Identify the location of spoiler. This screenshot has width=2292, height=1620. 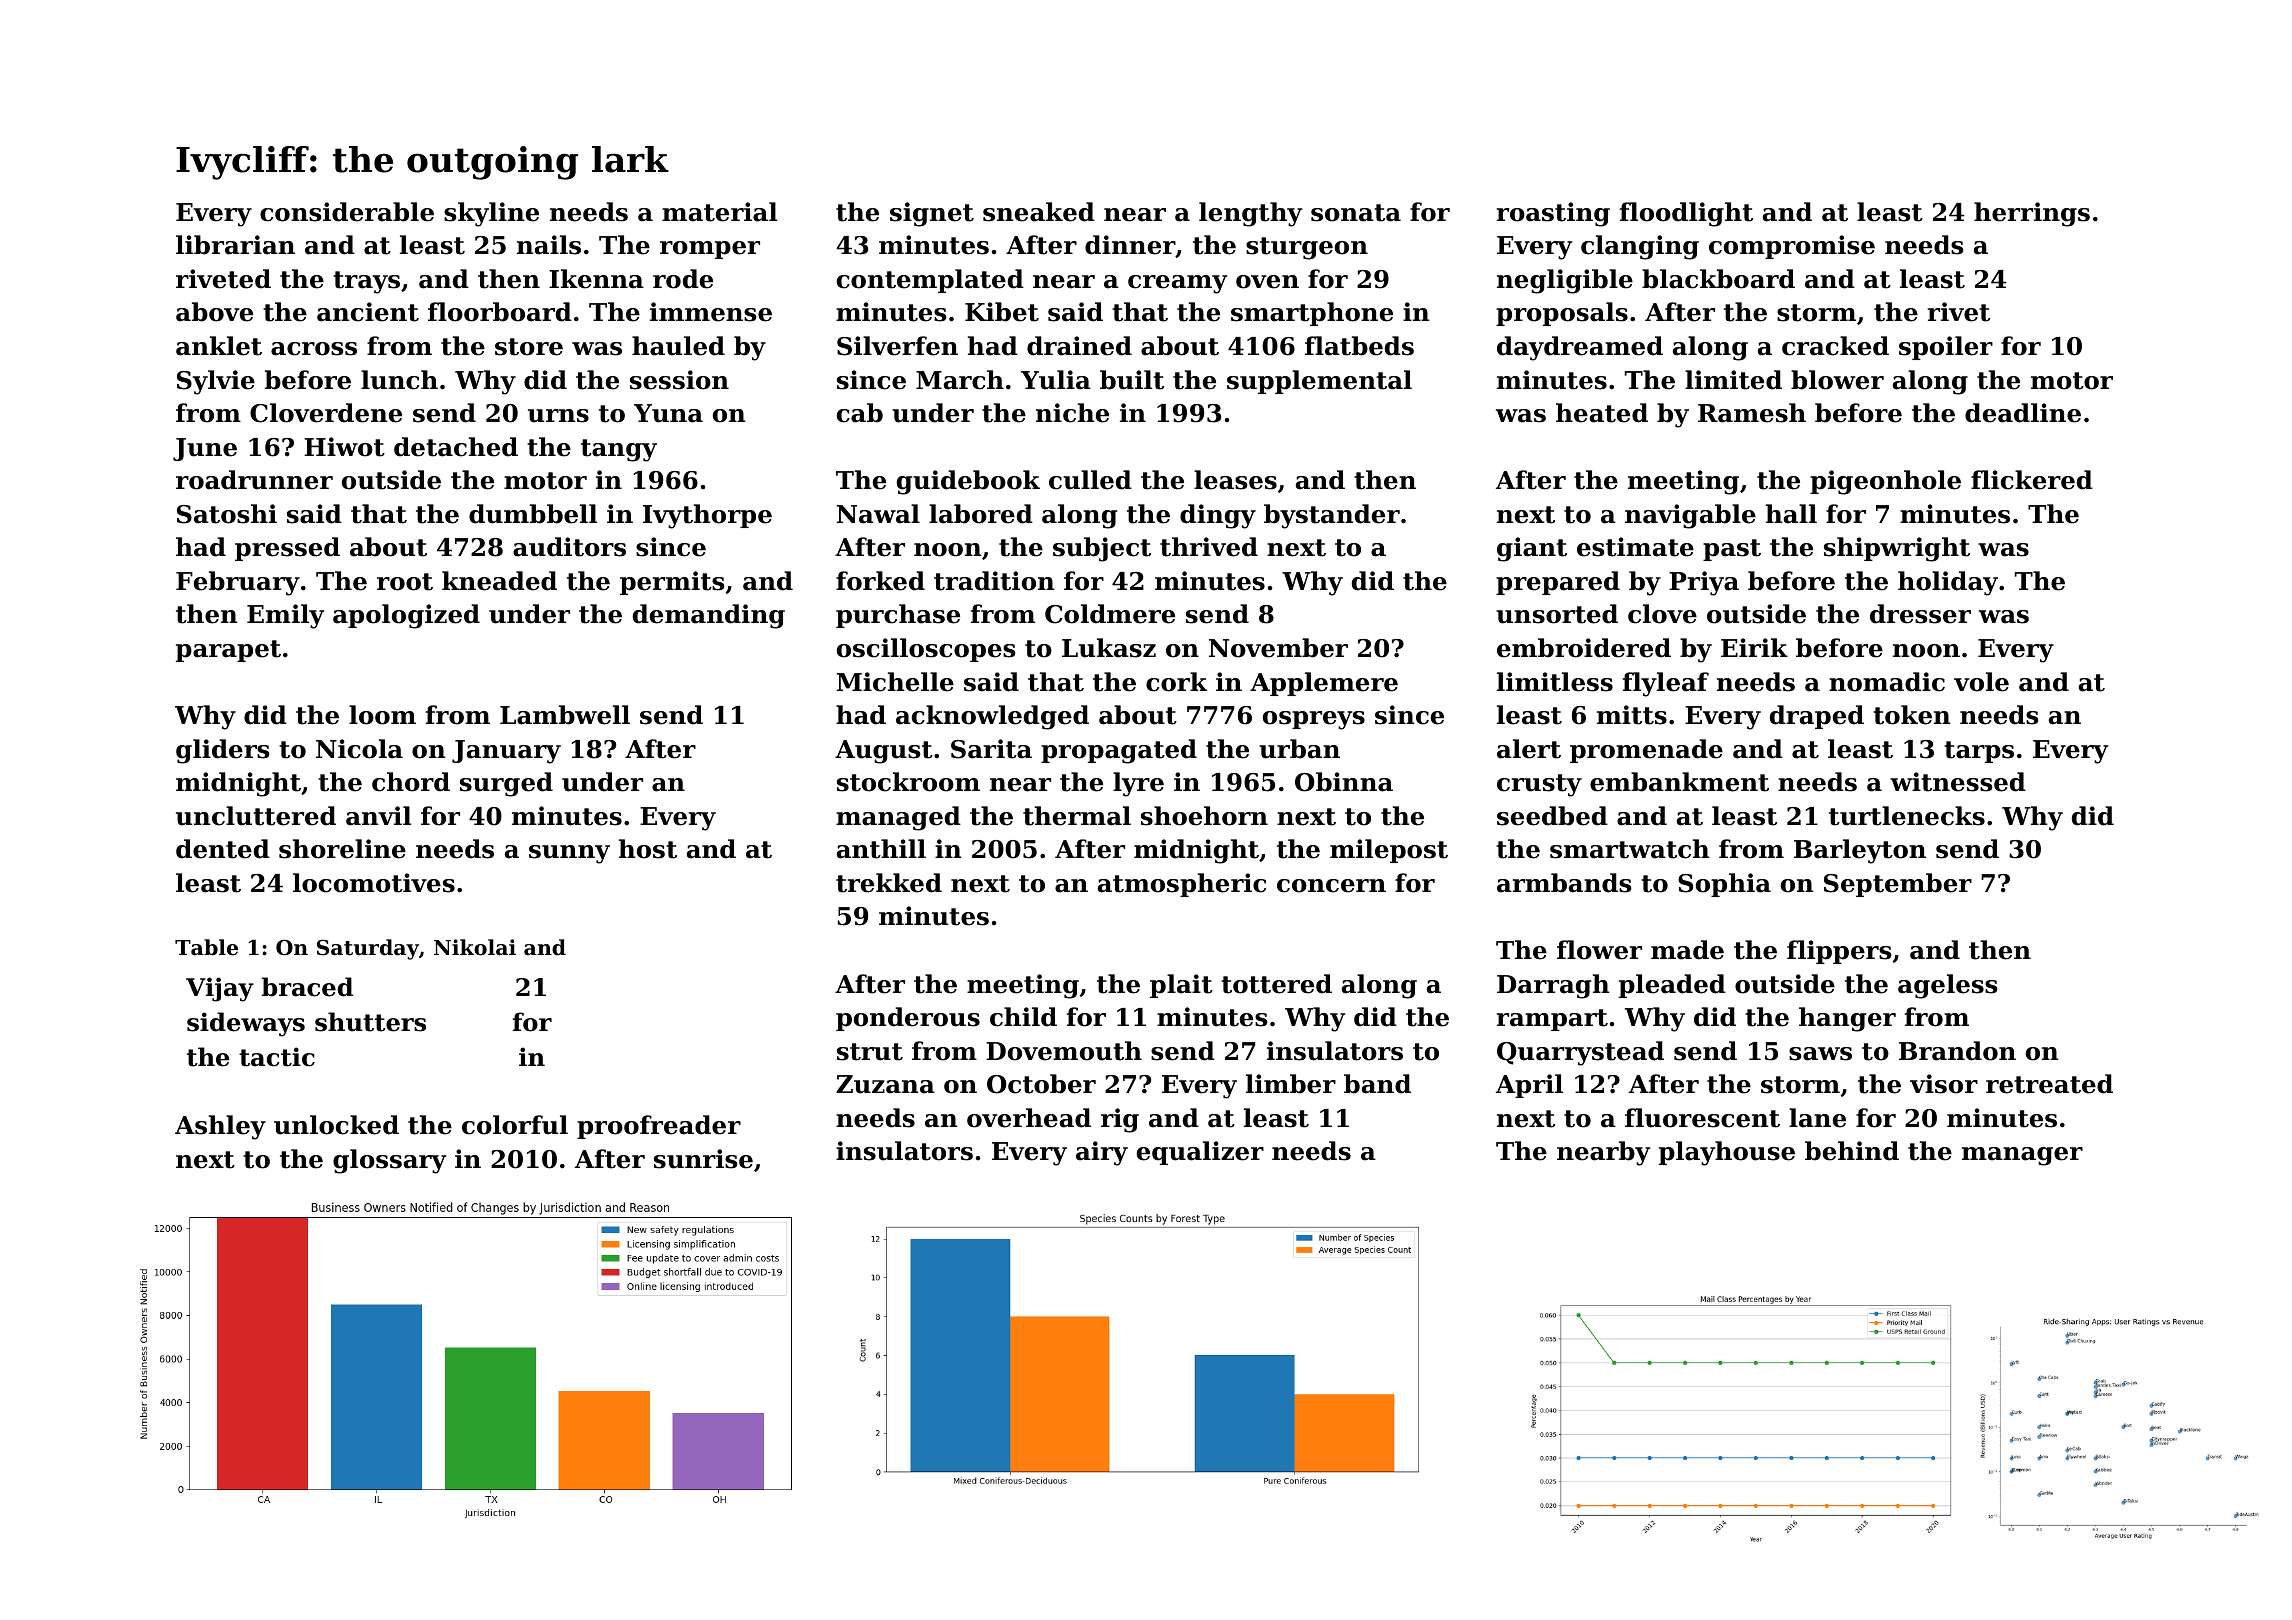
(1946, 348).
